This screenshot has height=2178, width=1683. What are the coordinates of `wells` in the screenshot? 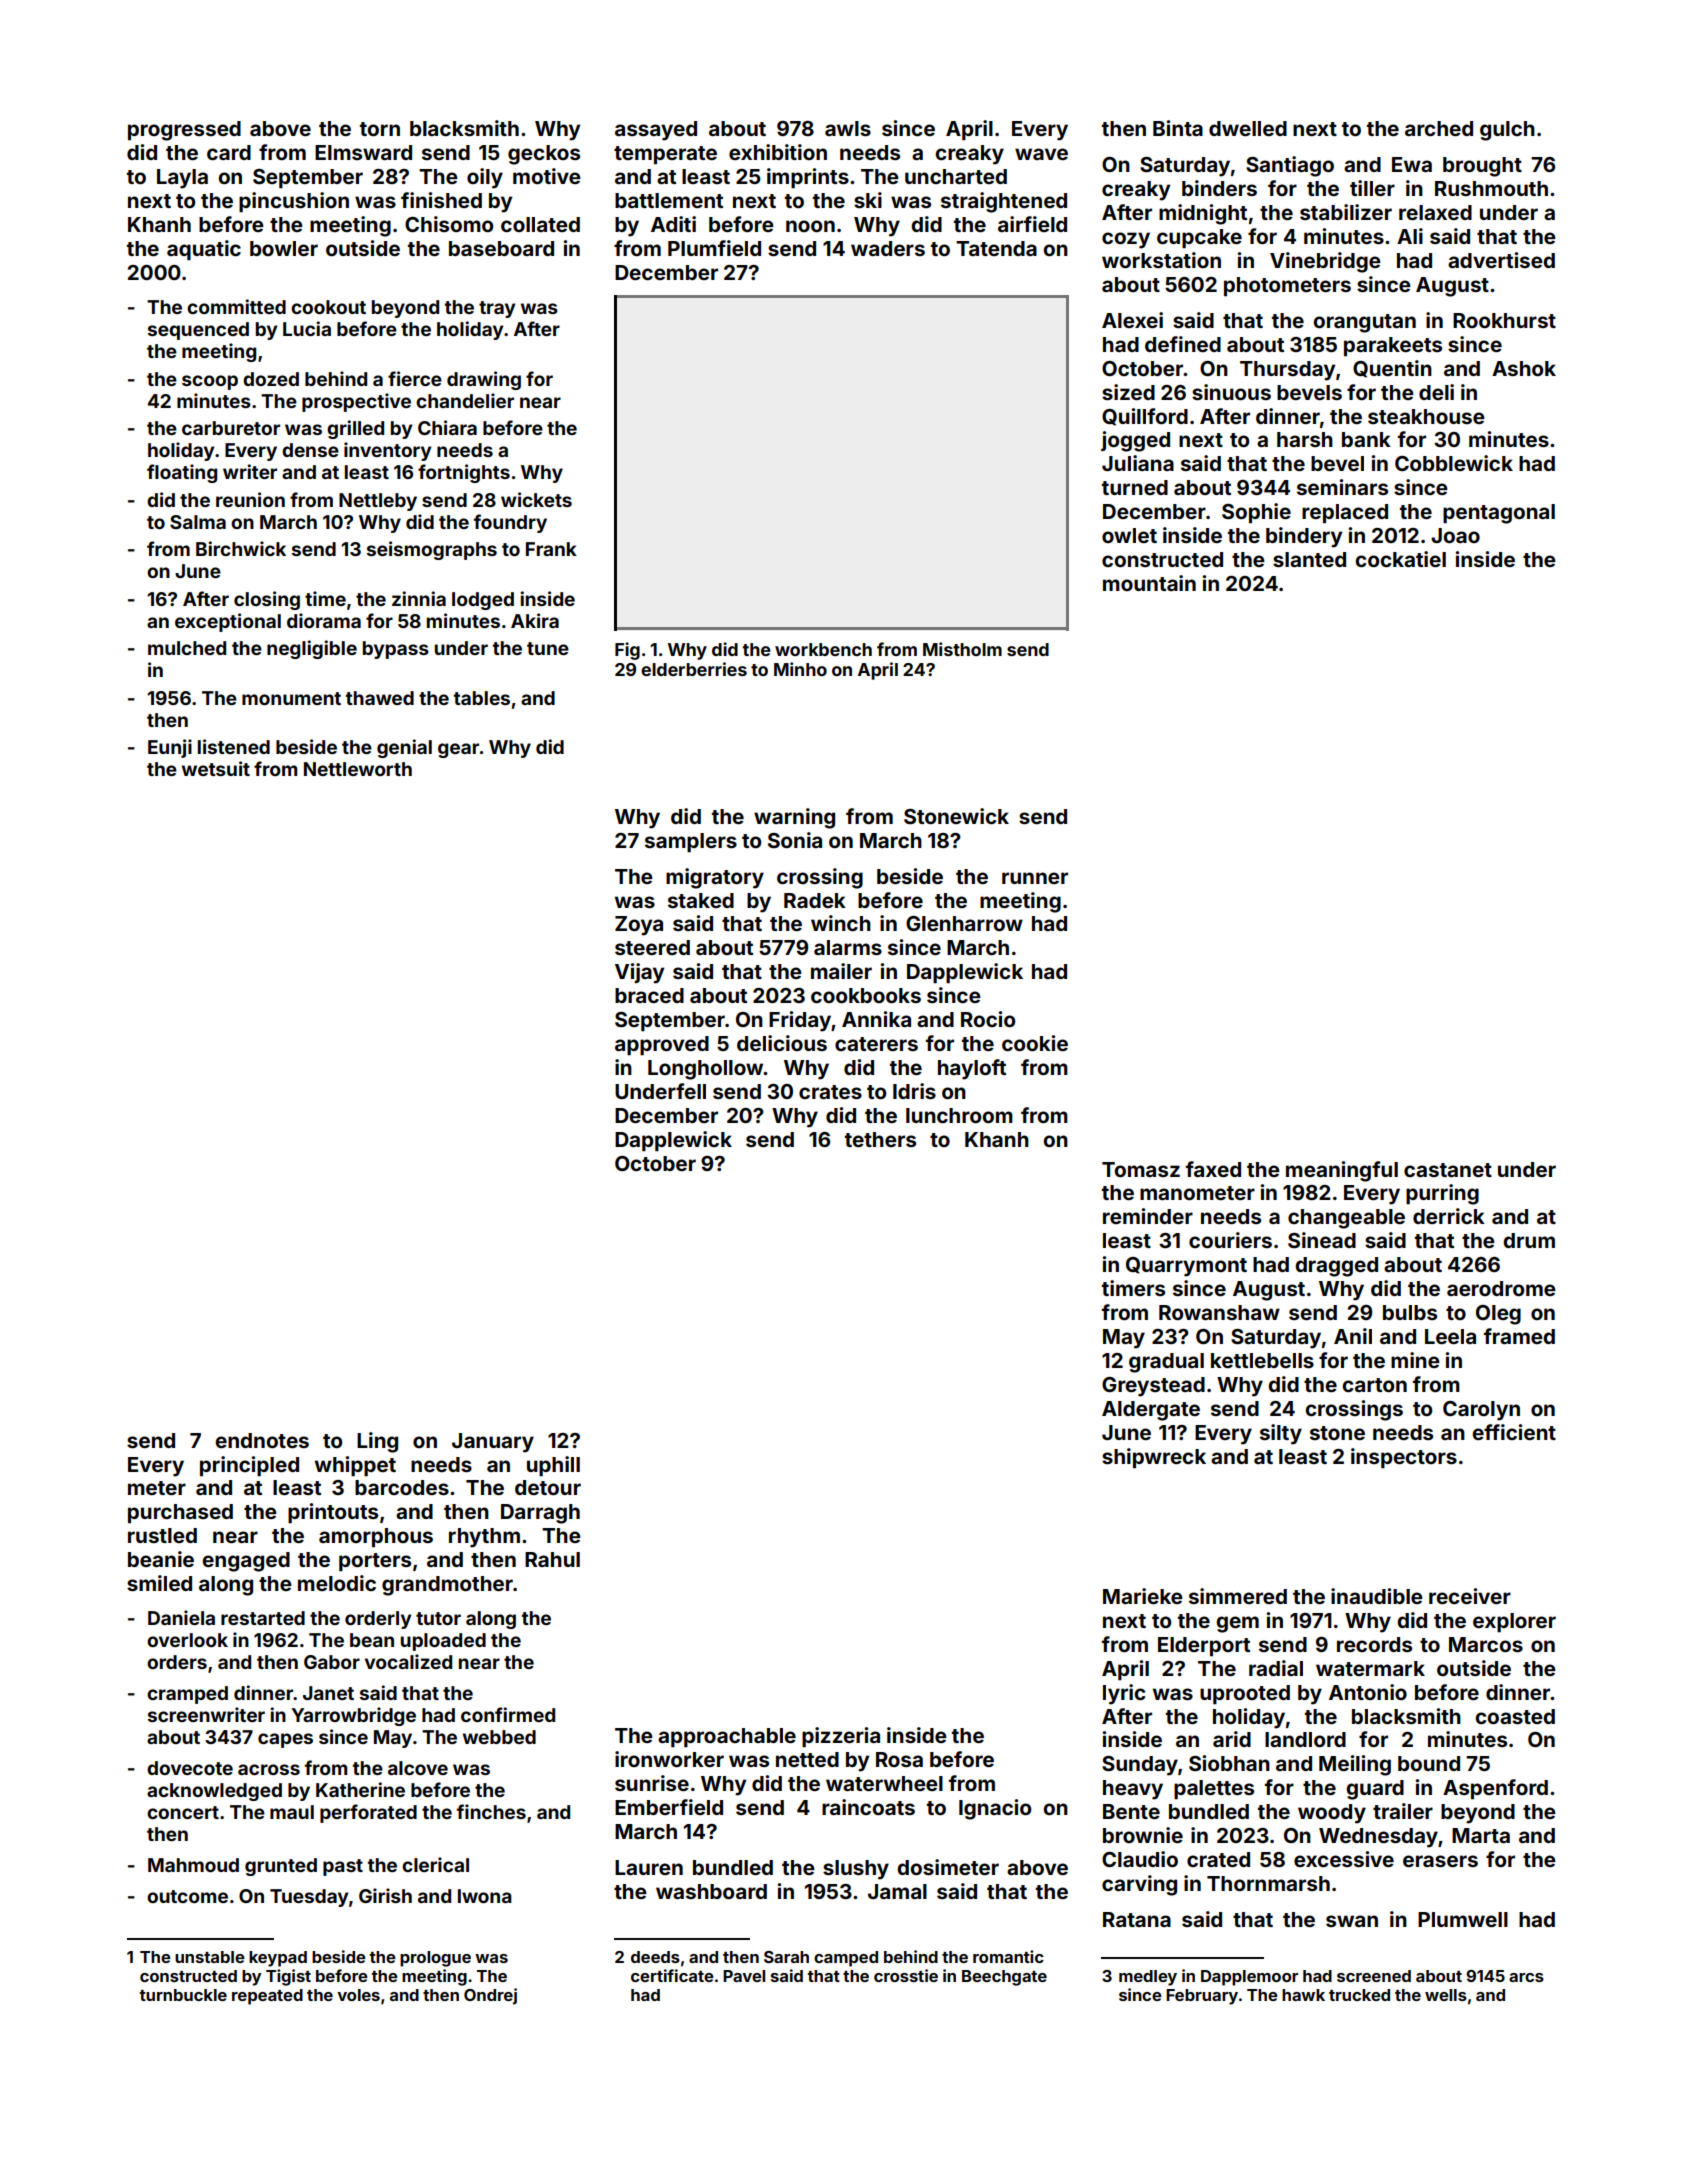 It's located at (1446, 1995).
